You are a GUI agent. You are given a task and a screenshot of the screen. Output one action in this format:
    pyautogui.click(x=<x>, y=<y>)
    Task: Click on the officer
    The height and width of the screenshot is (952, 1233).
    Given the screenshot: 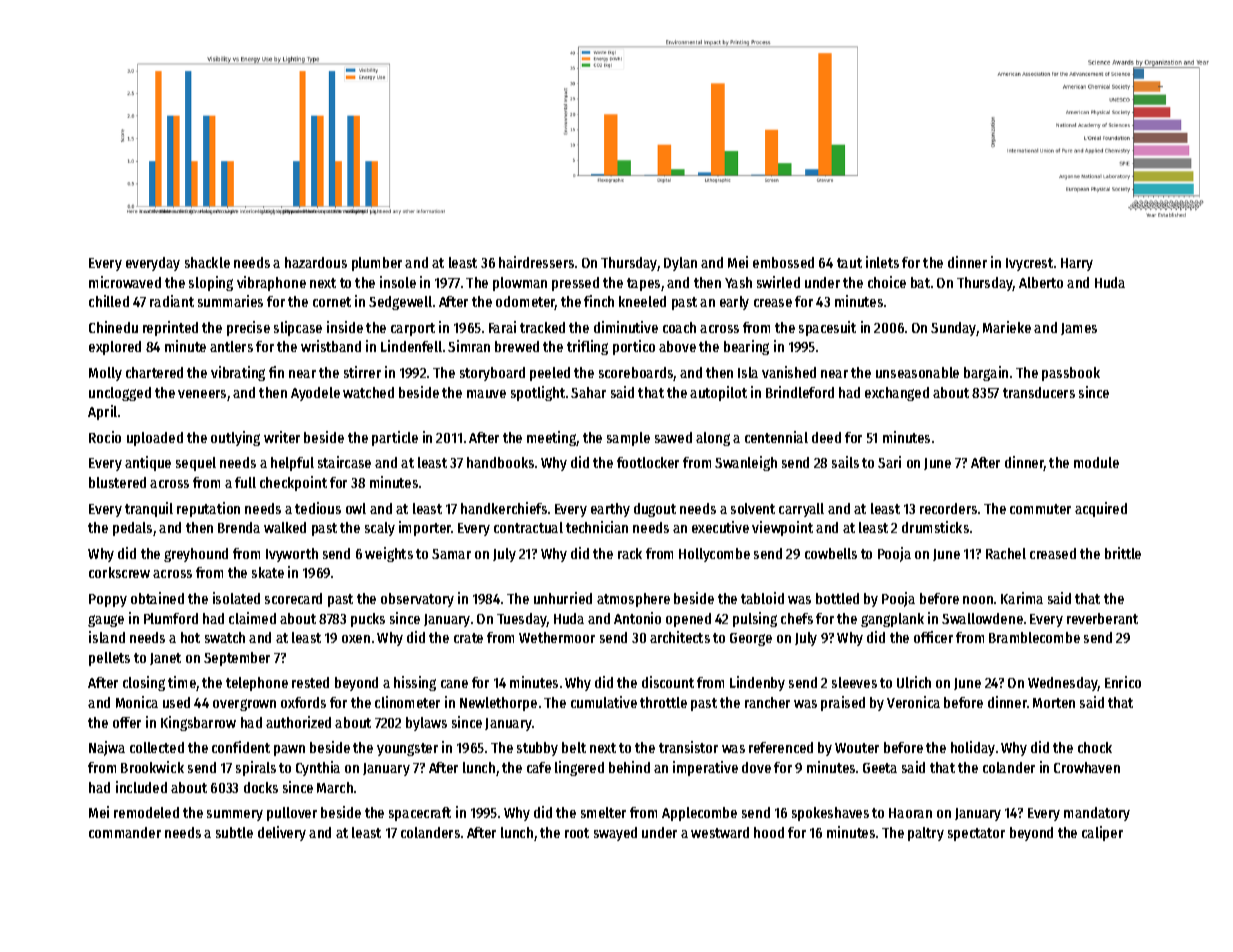 What is the action you would take?
    pyautogui.click(x=933, y=637)
